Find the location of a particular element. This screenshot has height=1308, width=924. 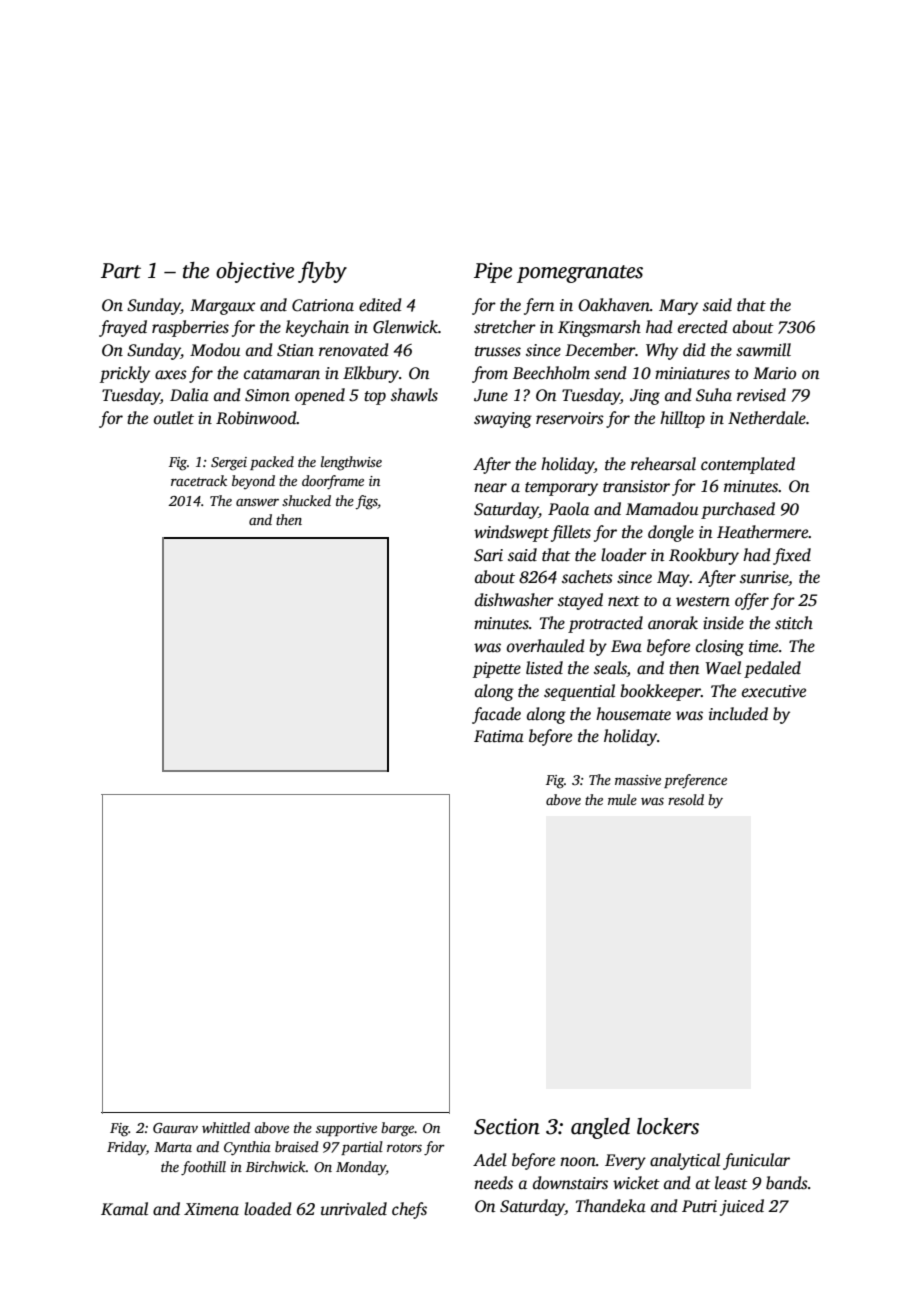

swaying is located at coordinates (503, 420).
